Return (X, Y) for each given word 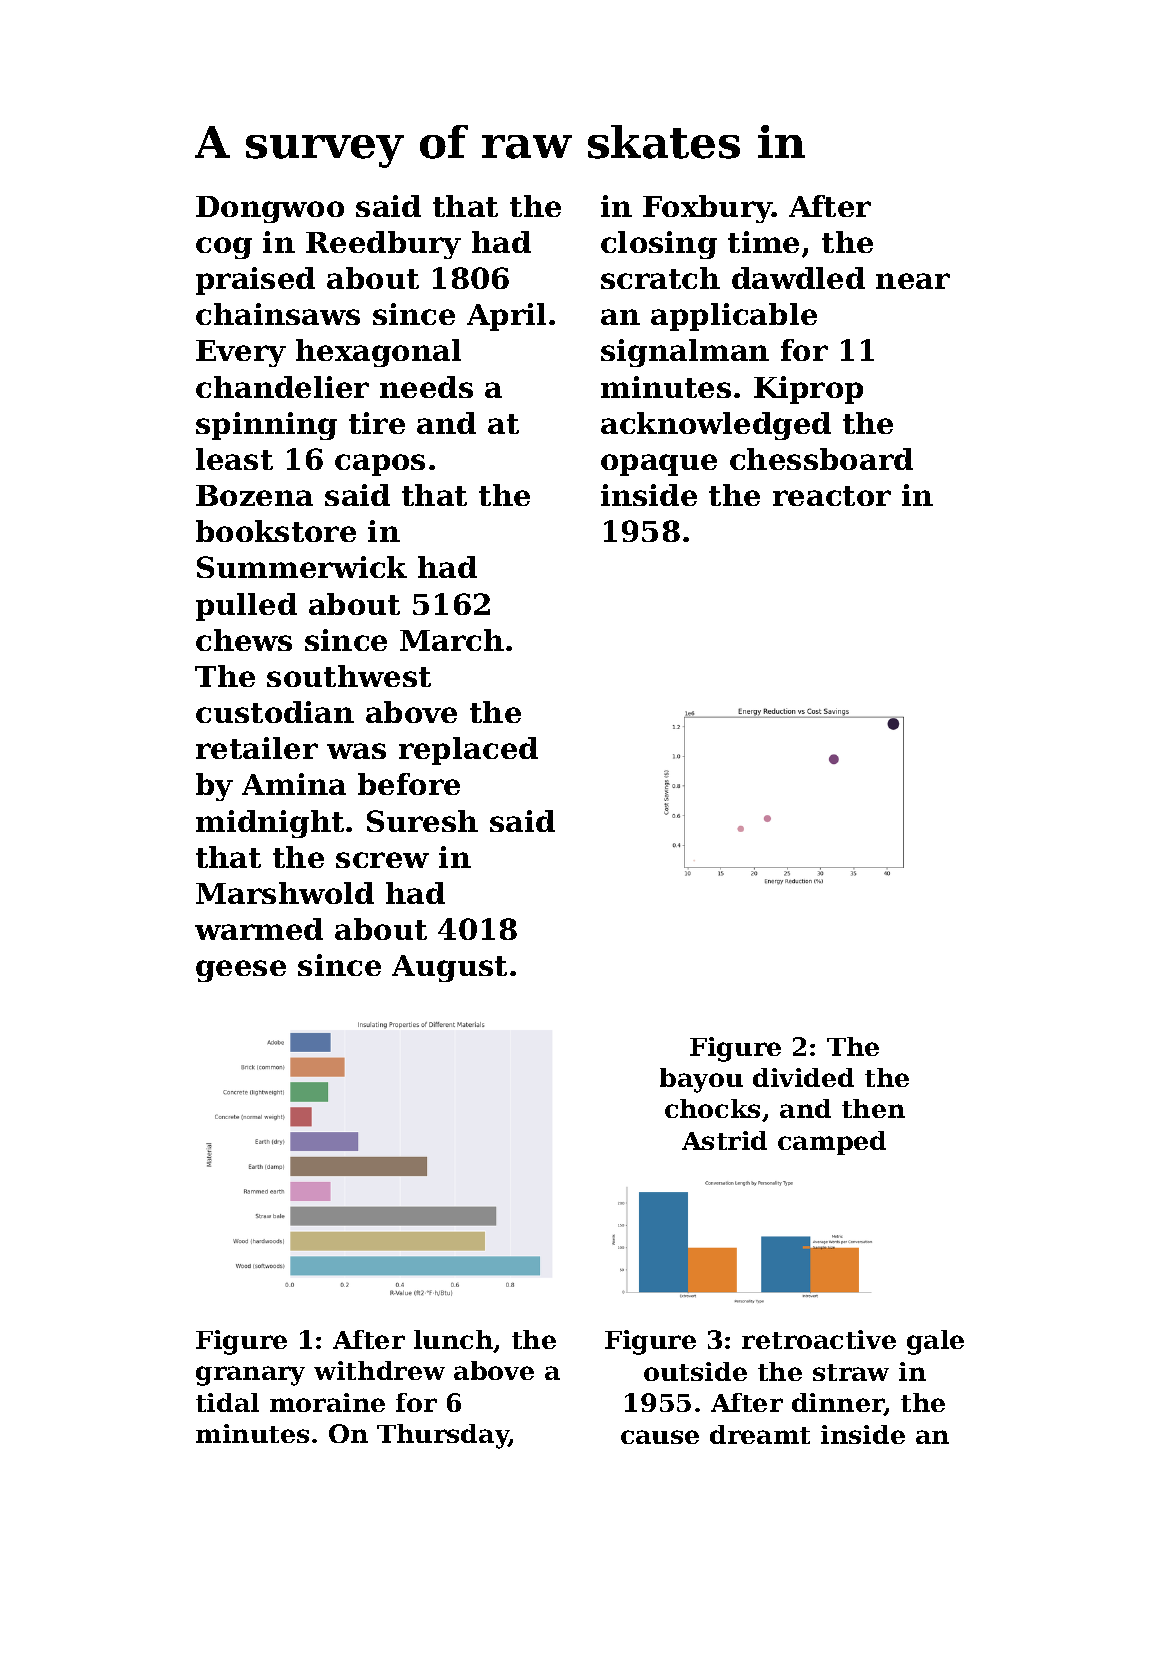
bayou (701, 1080)
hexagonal (378, 353)
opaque (659, 465)
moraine (327, 1402)
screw (382, 860)
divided (803, 1077)
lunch (453, 1339)
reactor (832, 496)
